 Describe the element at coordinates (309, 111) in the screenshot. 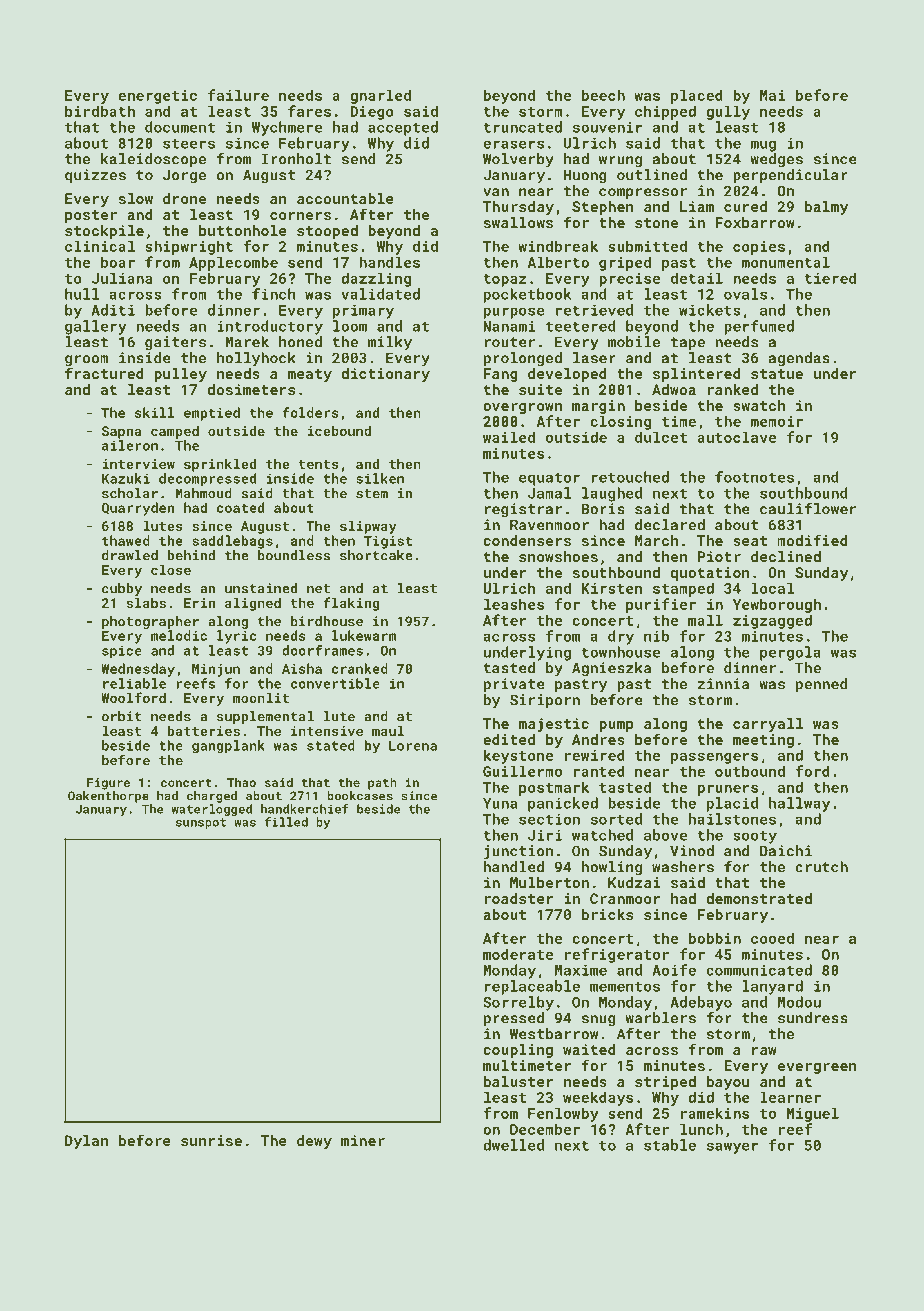

I see `fares` at that location.
